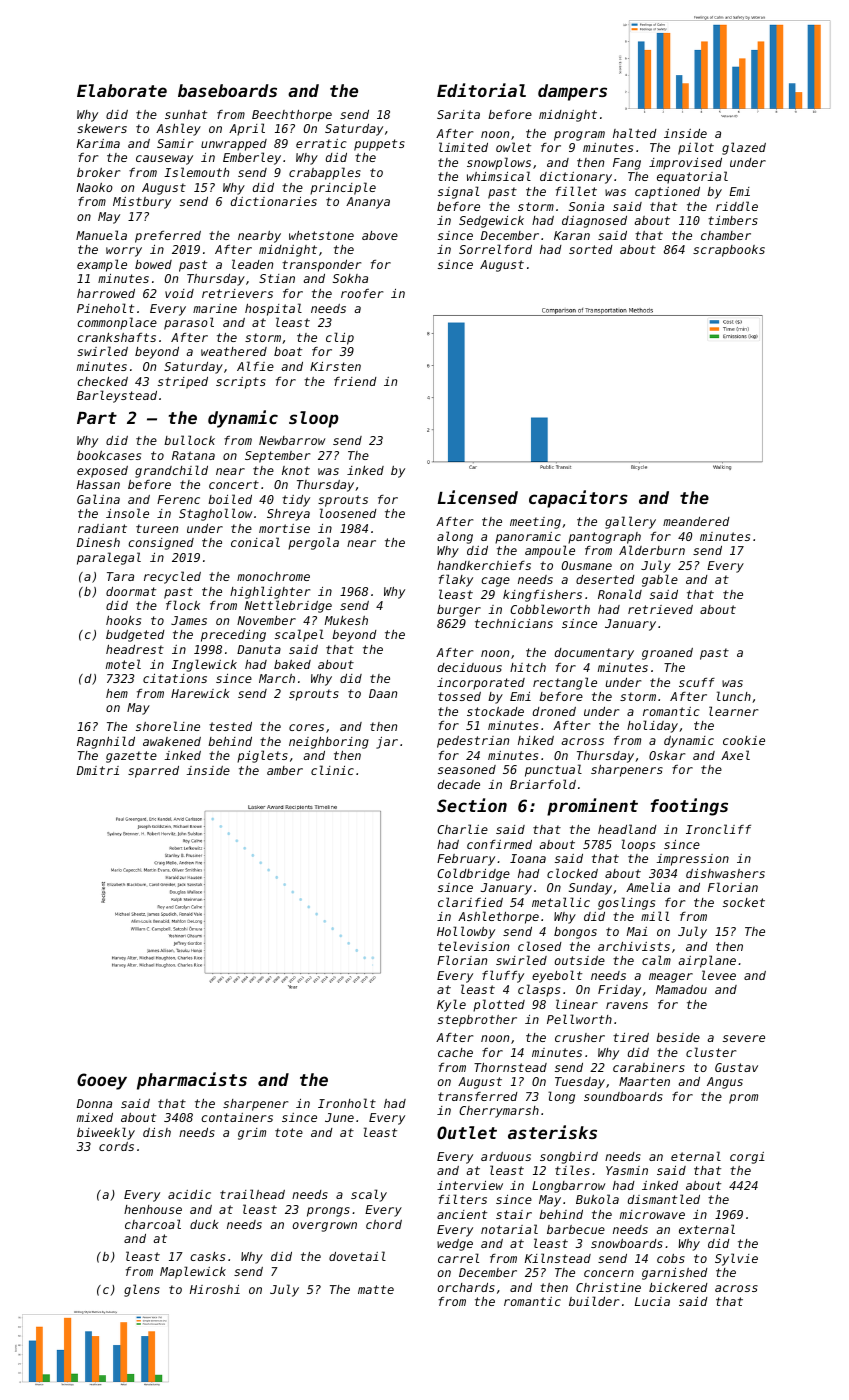 The width and height of the page is (849, 1400). What do you see at coordinates (459, 611) in the page?
I see `burger` at bounding box center [459, 611].
